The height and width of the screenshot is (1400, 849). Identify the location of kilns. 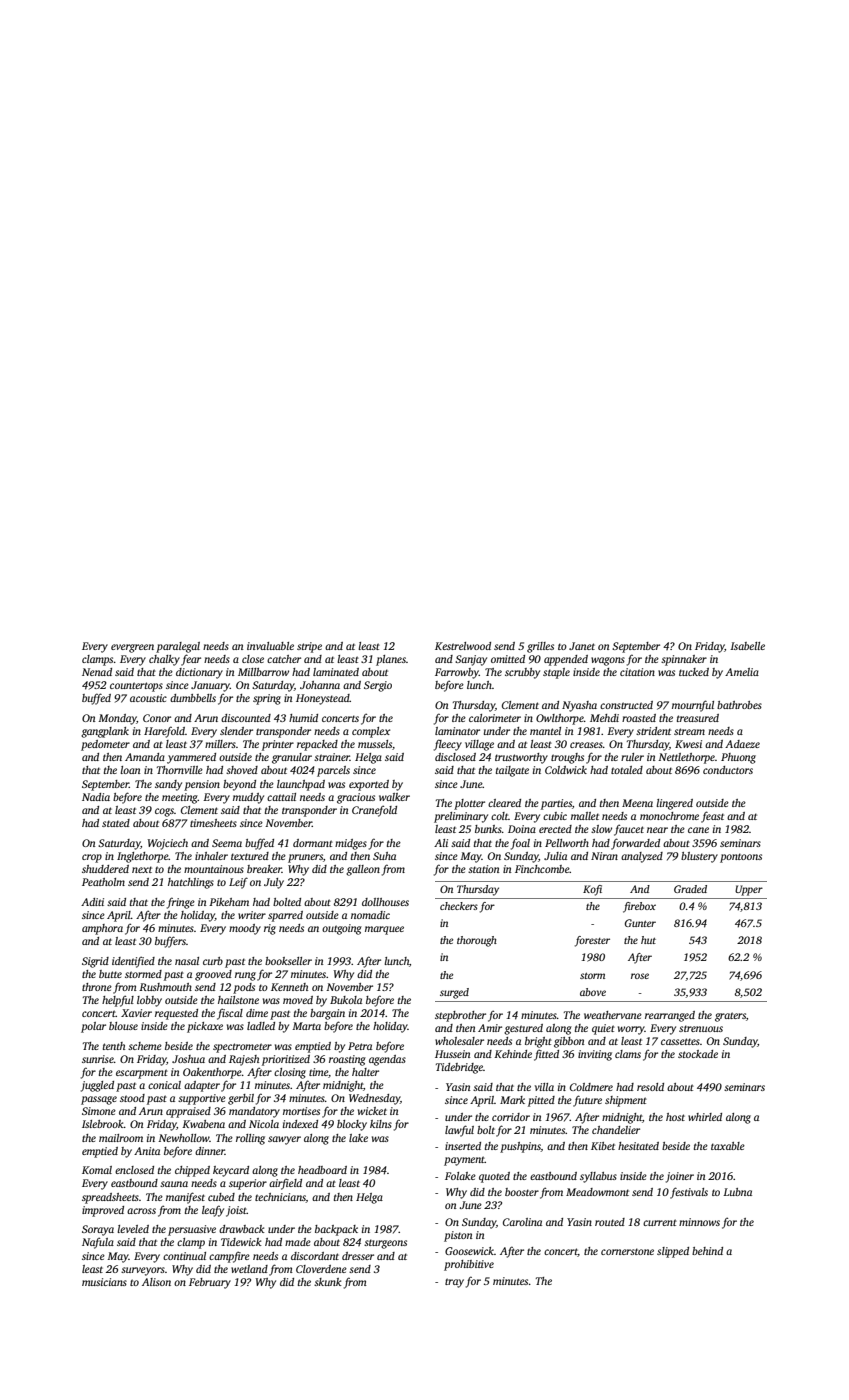
(381, 1124).
